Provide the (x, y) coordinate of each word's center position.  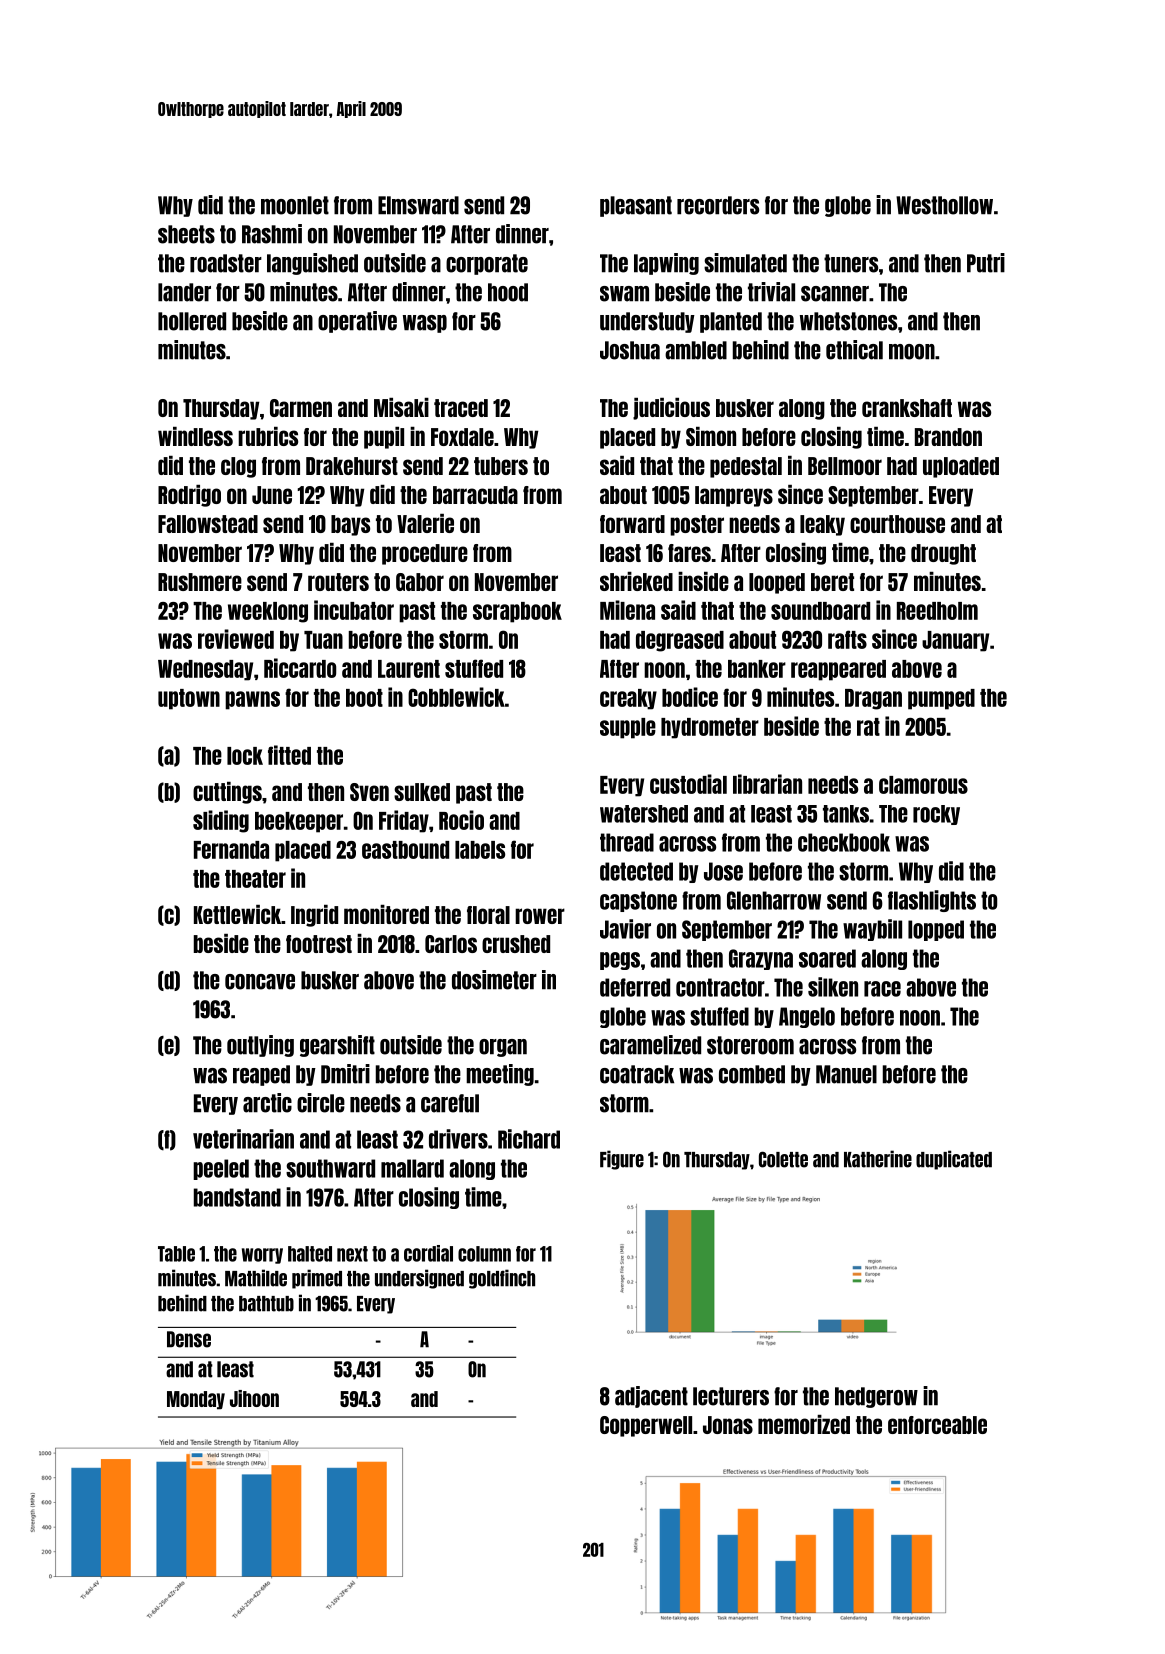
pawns (252, 700)
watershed (644, 814)
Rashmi (272, 234)
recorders (718, 205)
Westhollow (944, 205)
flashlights (932, 901)
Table (176, 1254)
